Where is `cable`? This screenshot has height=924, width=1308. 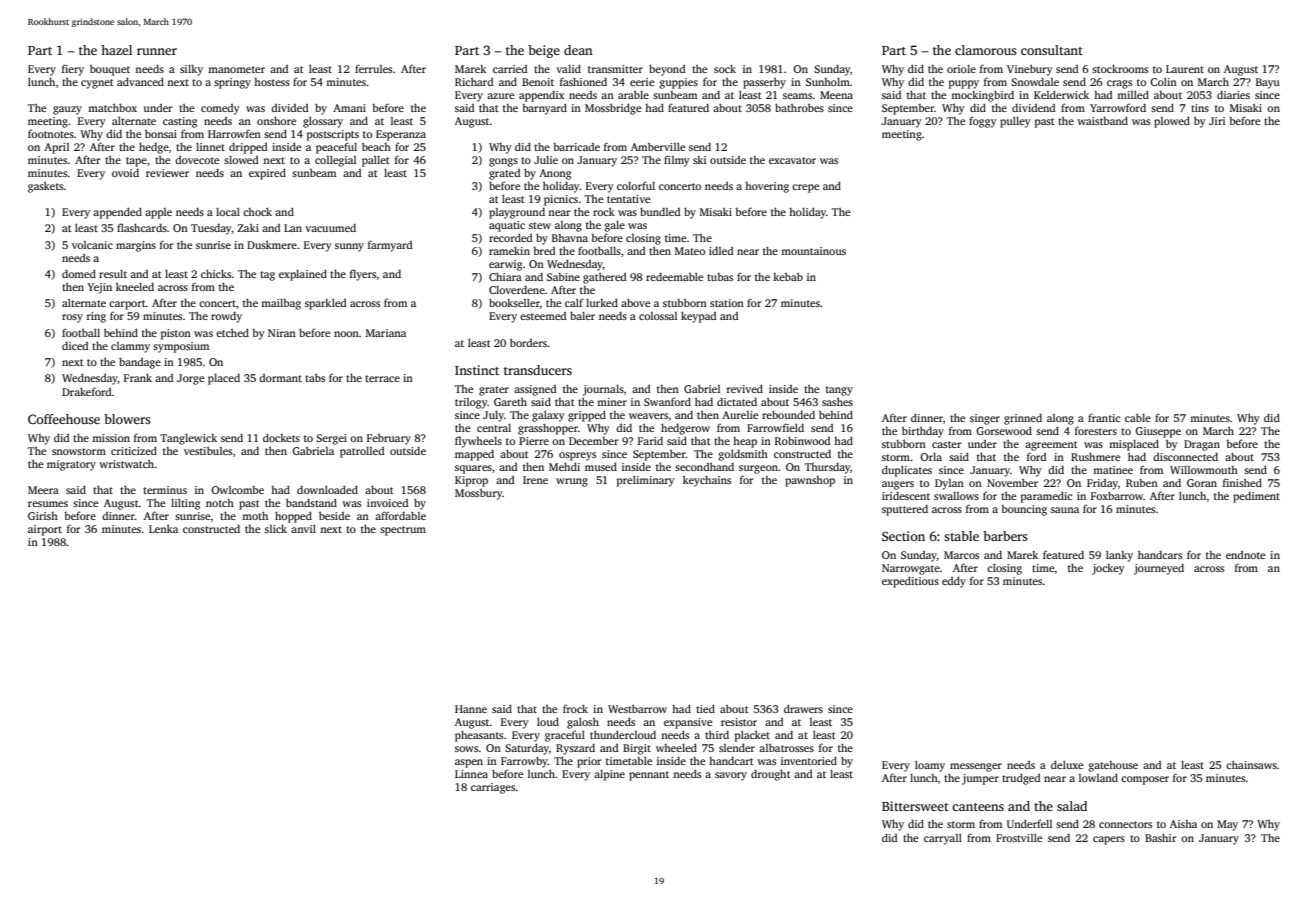 cable is located at coordinates (1138, 417).
